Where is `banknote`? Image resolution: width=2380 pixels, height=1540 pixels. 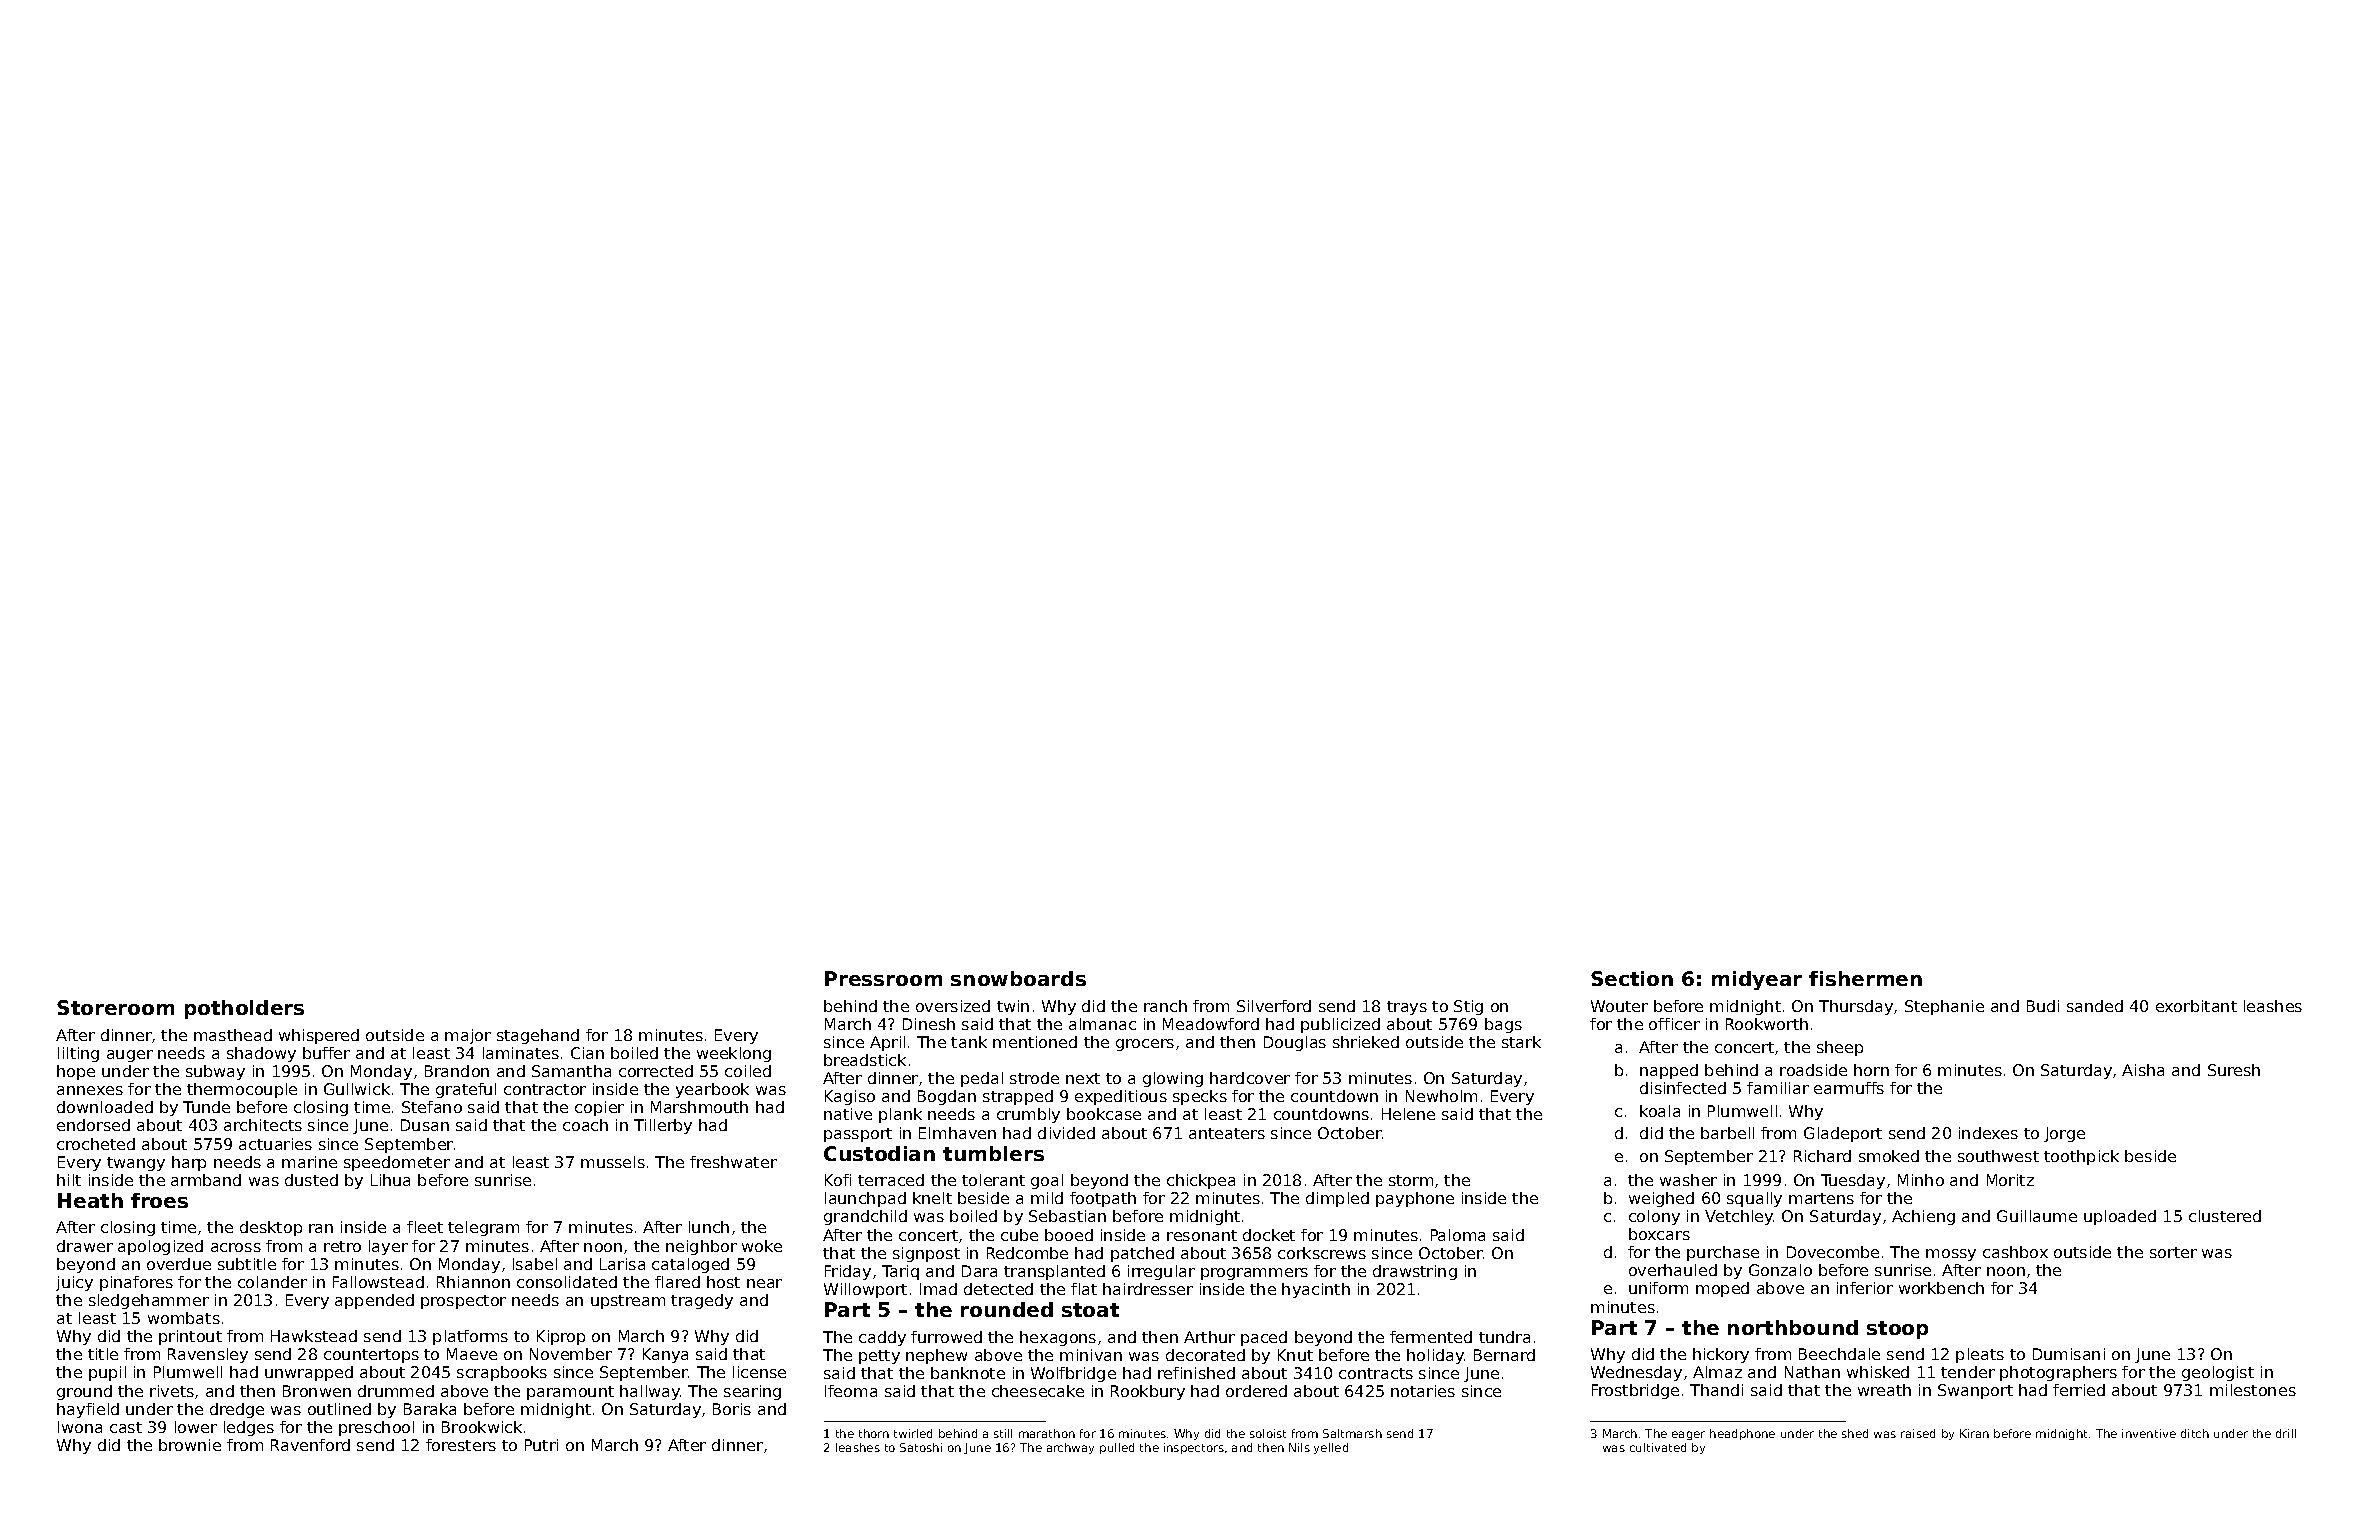
banknote is located at coordinates (968, 1373).
